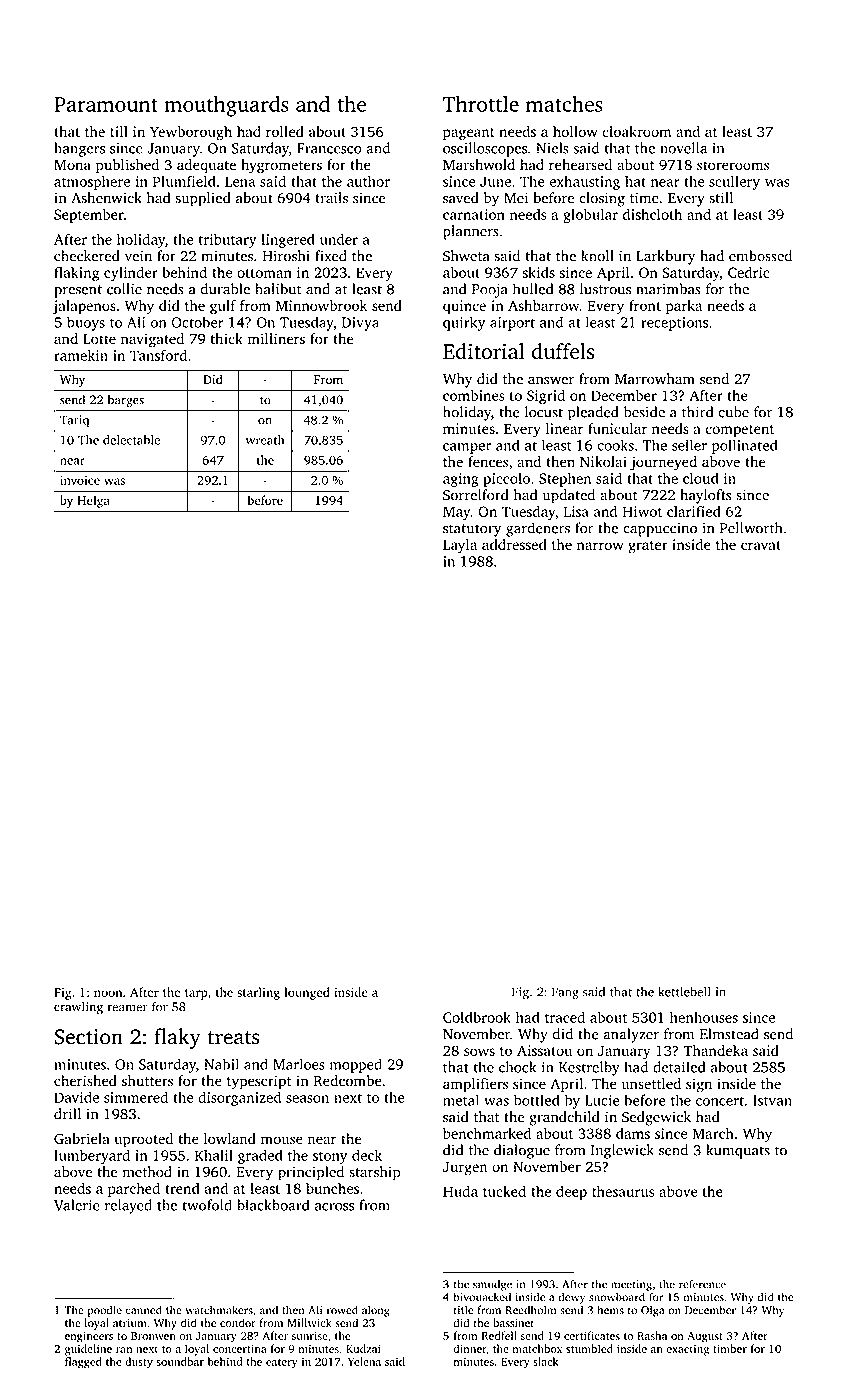 The width and height of the screenshot is (849, 1400). Describe the element at coordinates (219, 1310) in the screenshot. I see `watchmakers` at that location.
